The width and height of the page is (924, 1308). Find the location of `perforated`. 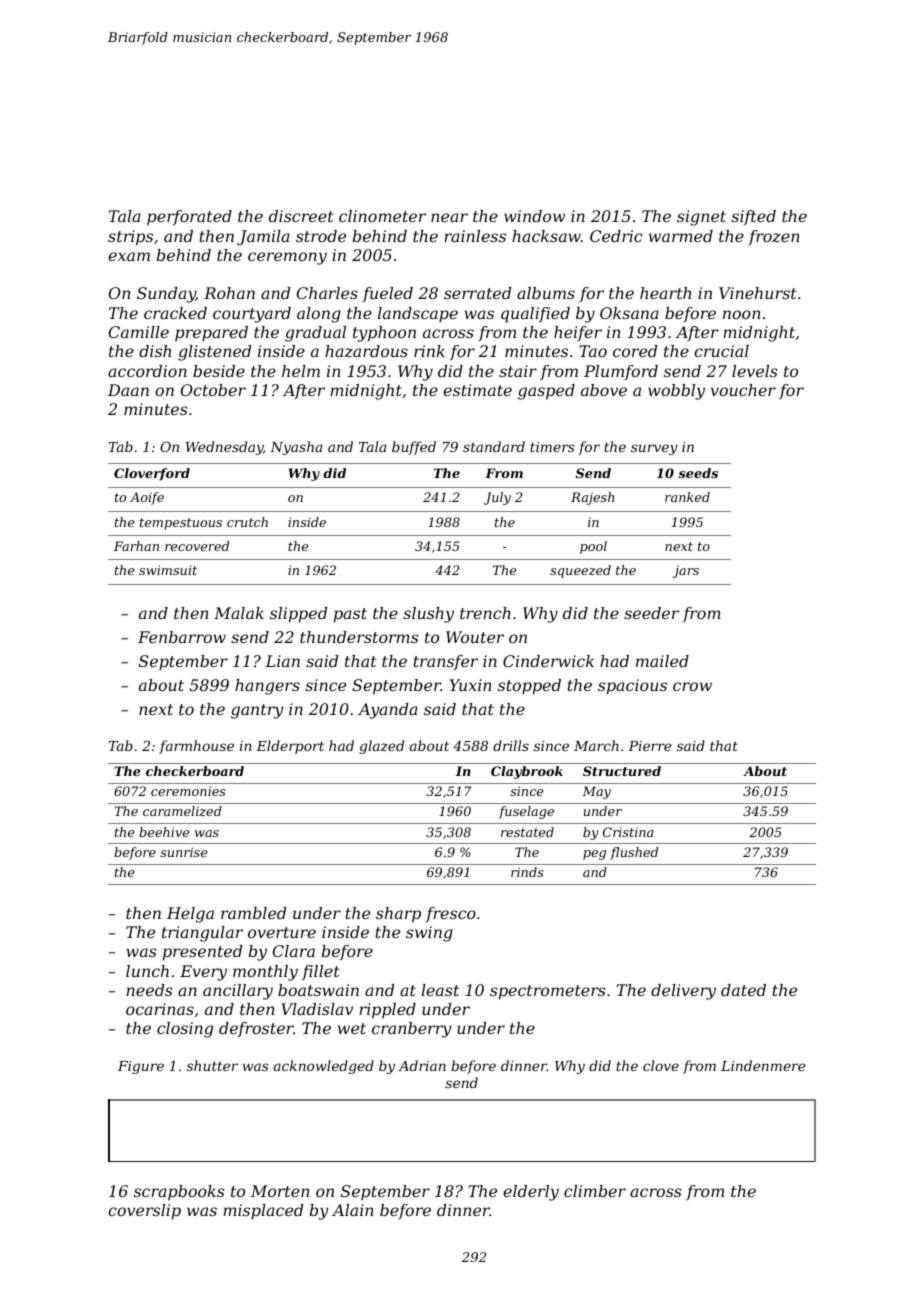

perforated is located at coordinates (189, 217).
